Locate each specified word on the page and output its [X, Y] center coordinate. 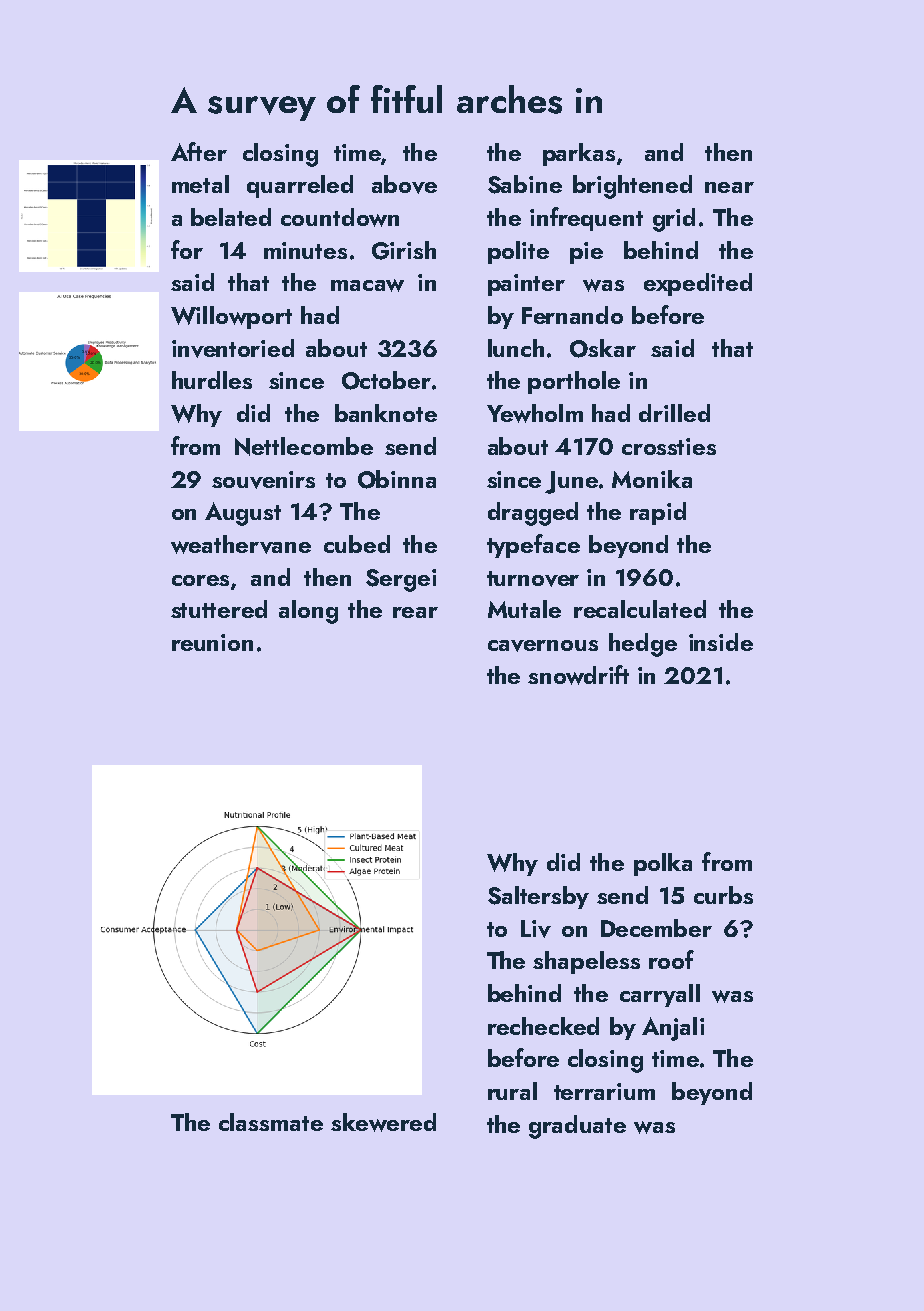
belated [231, 217]
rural [512, 1091]
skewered [383, 1122]
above [404, 184]
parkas [579, 154]
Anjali [673, 1029]
